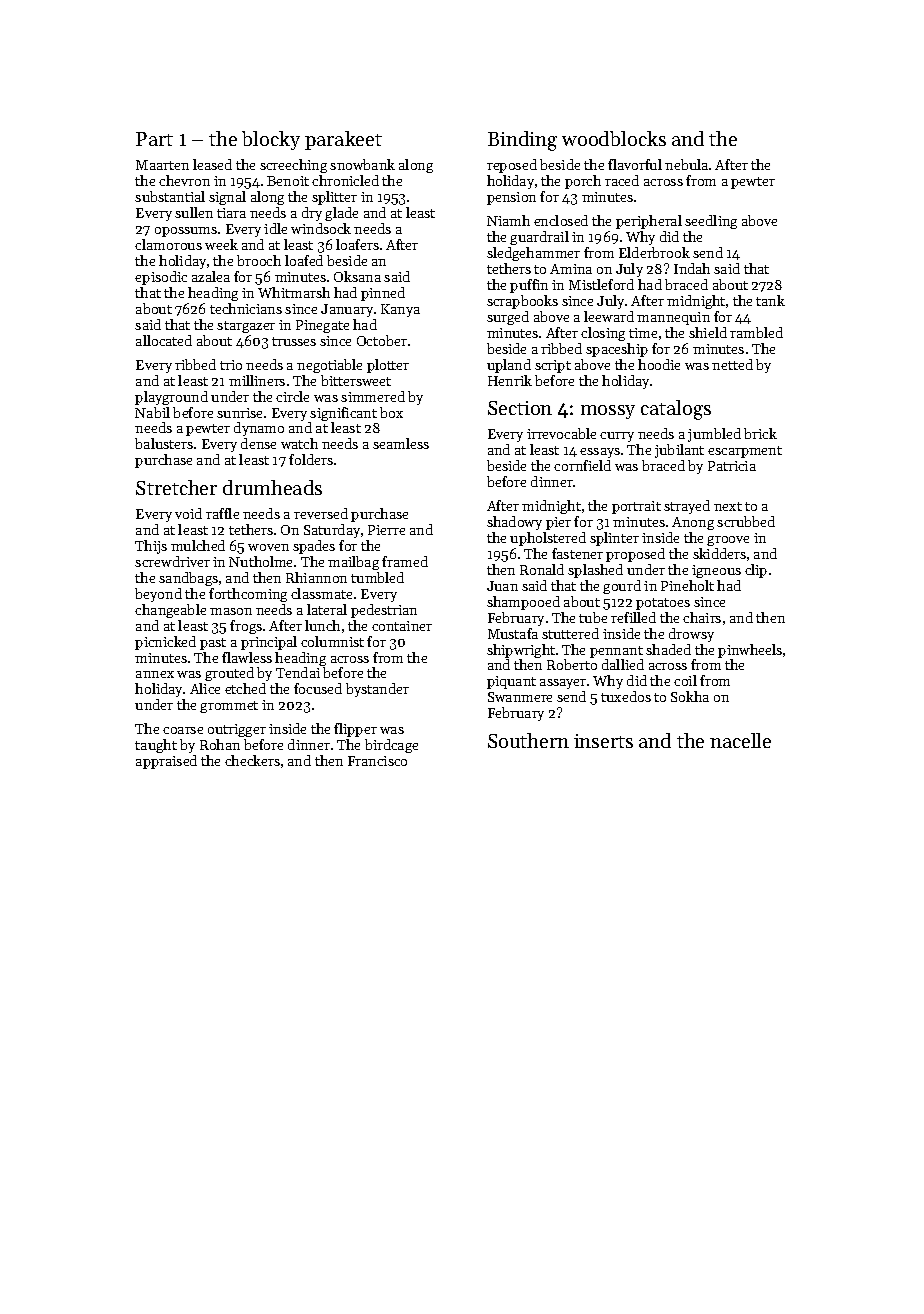  What do you see at coordinates (528, 740) in the screenshot?
I see `Southern` at bounding box center [528, 740].
